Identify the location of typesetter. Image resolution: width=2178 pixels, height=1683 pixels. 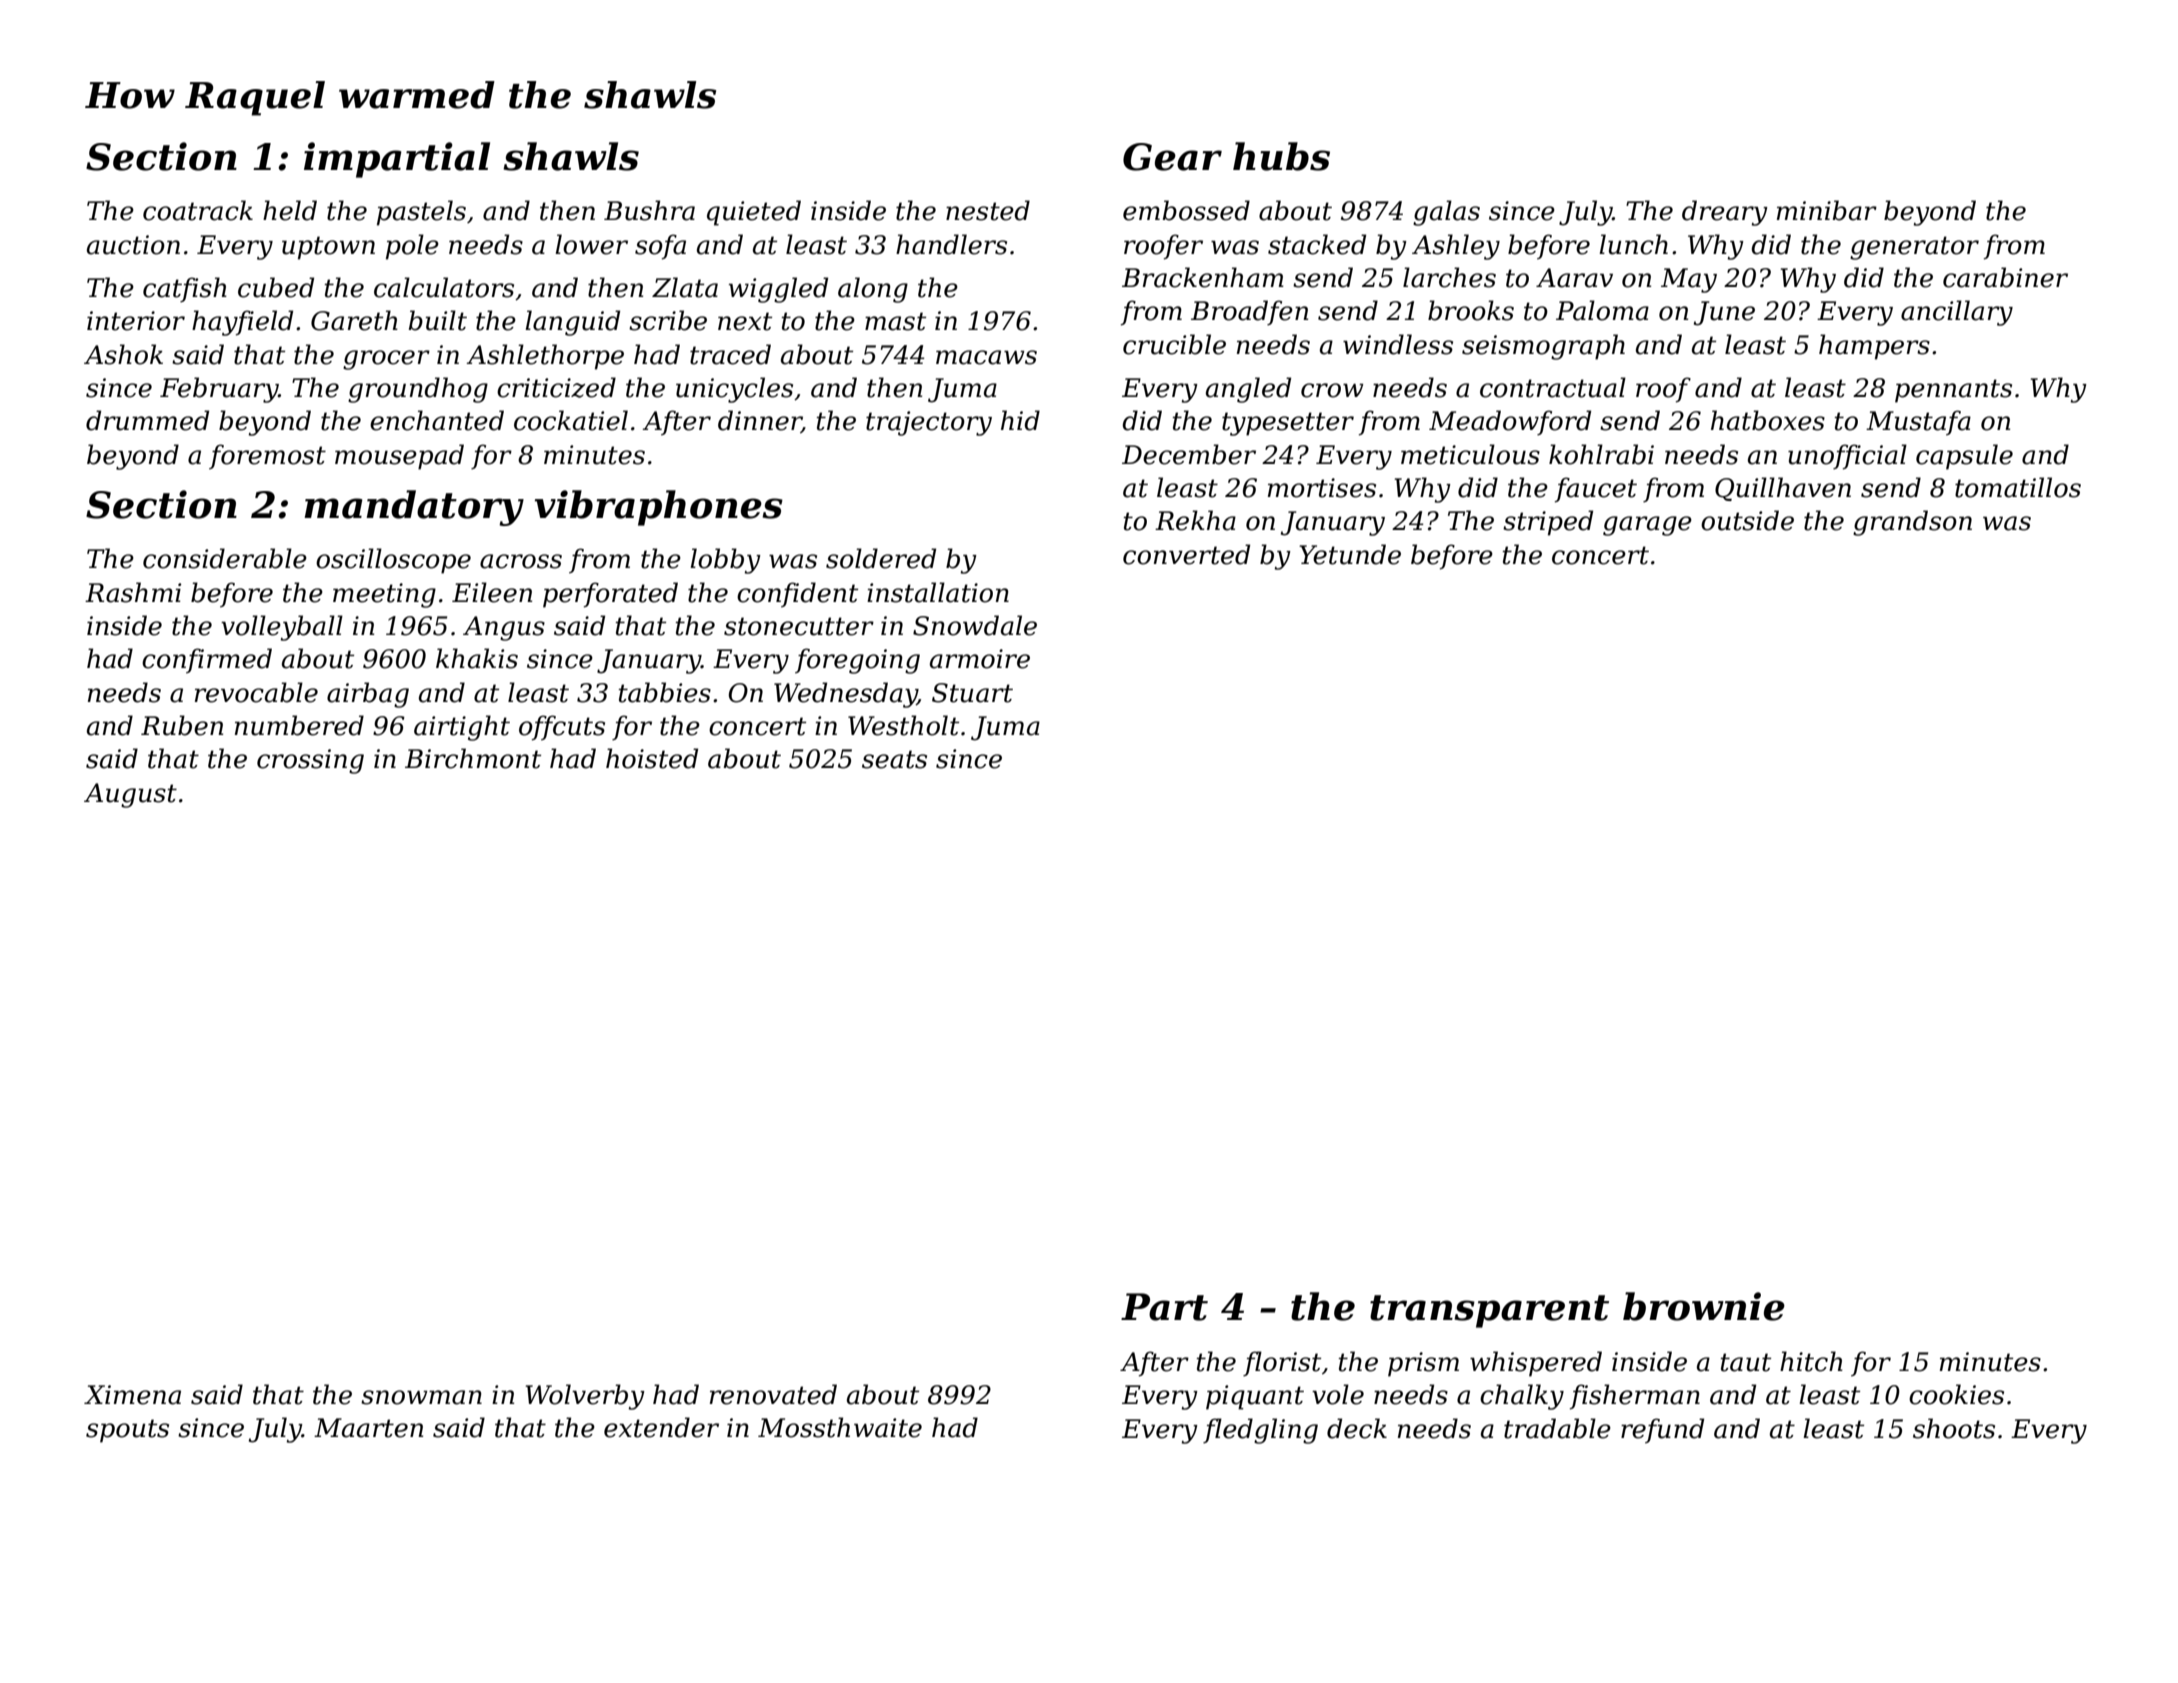
(1288, 424).
